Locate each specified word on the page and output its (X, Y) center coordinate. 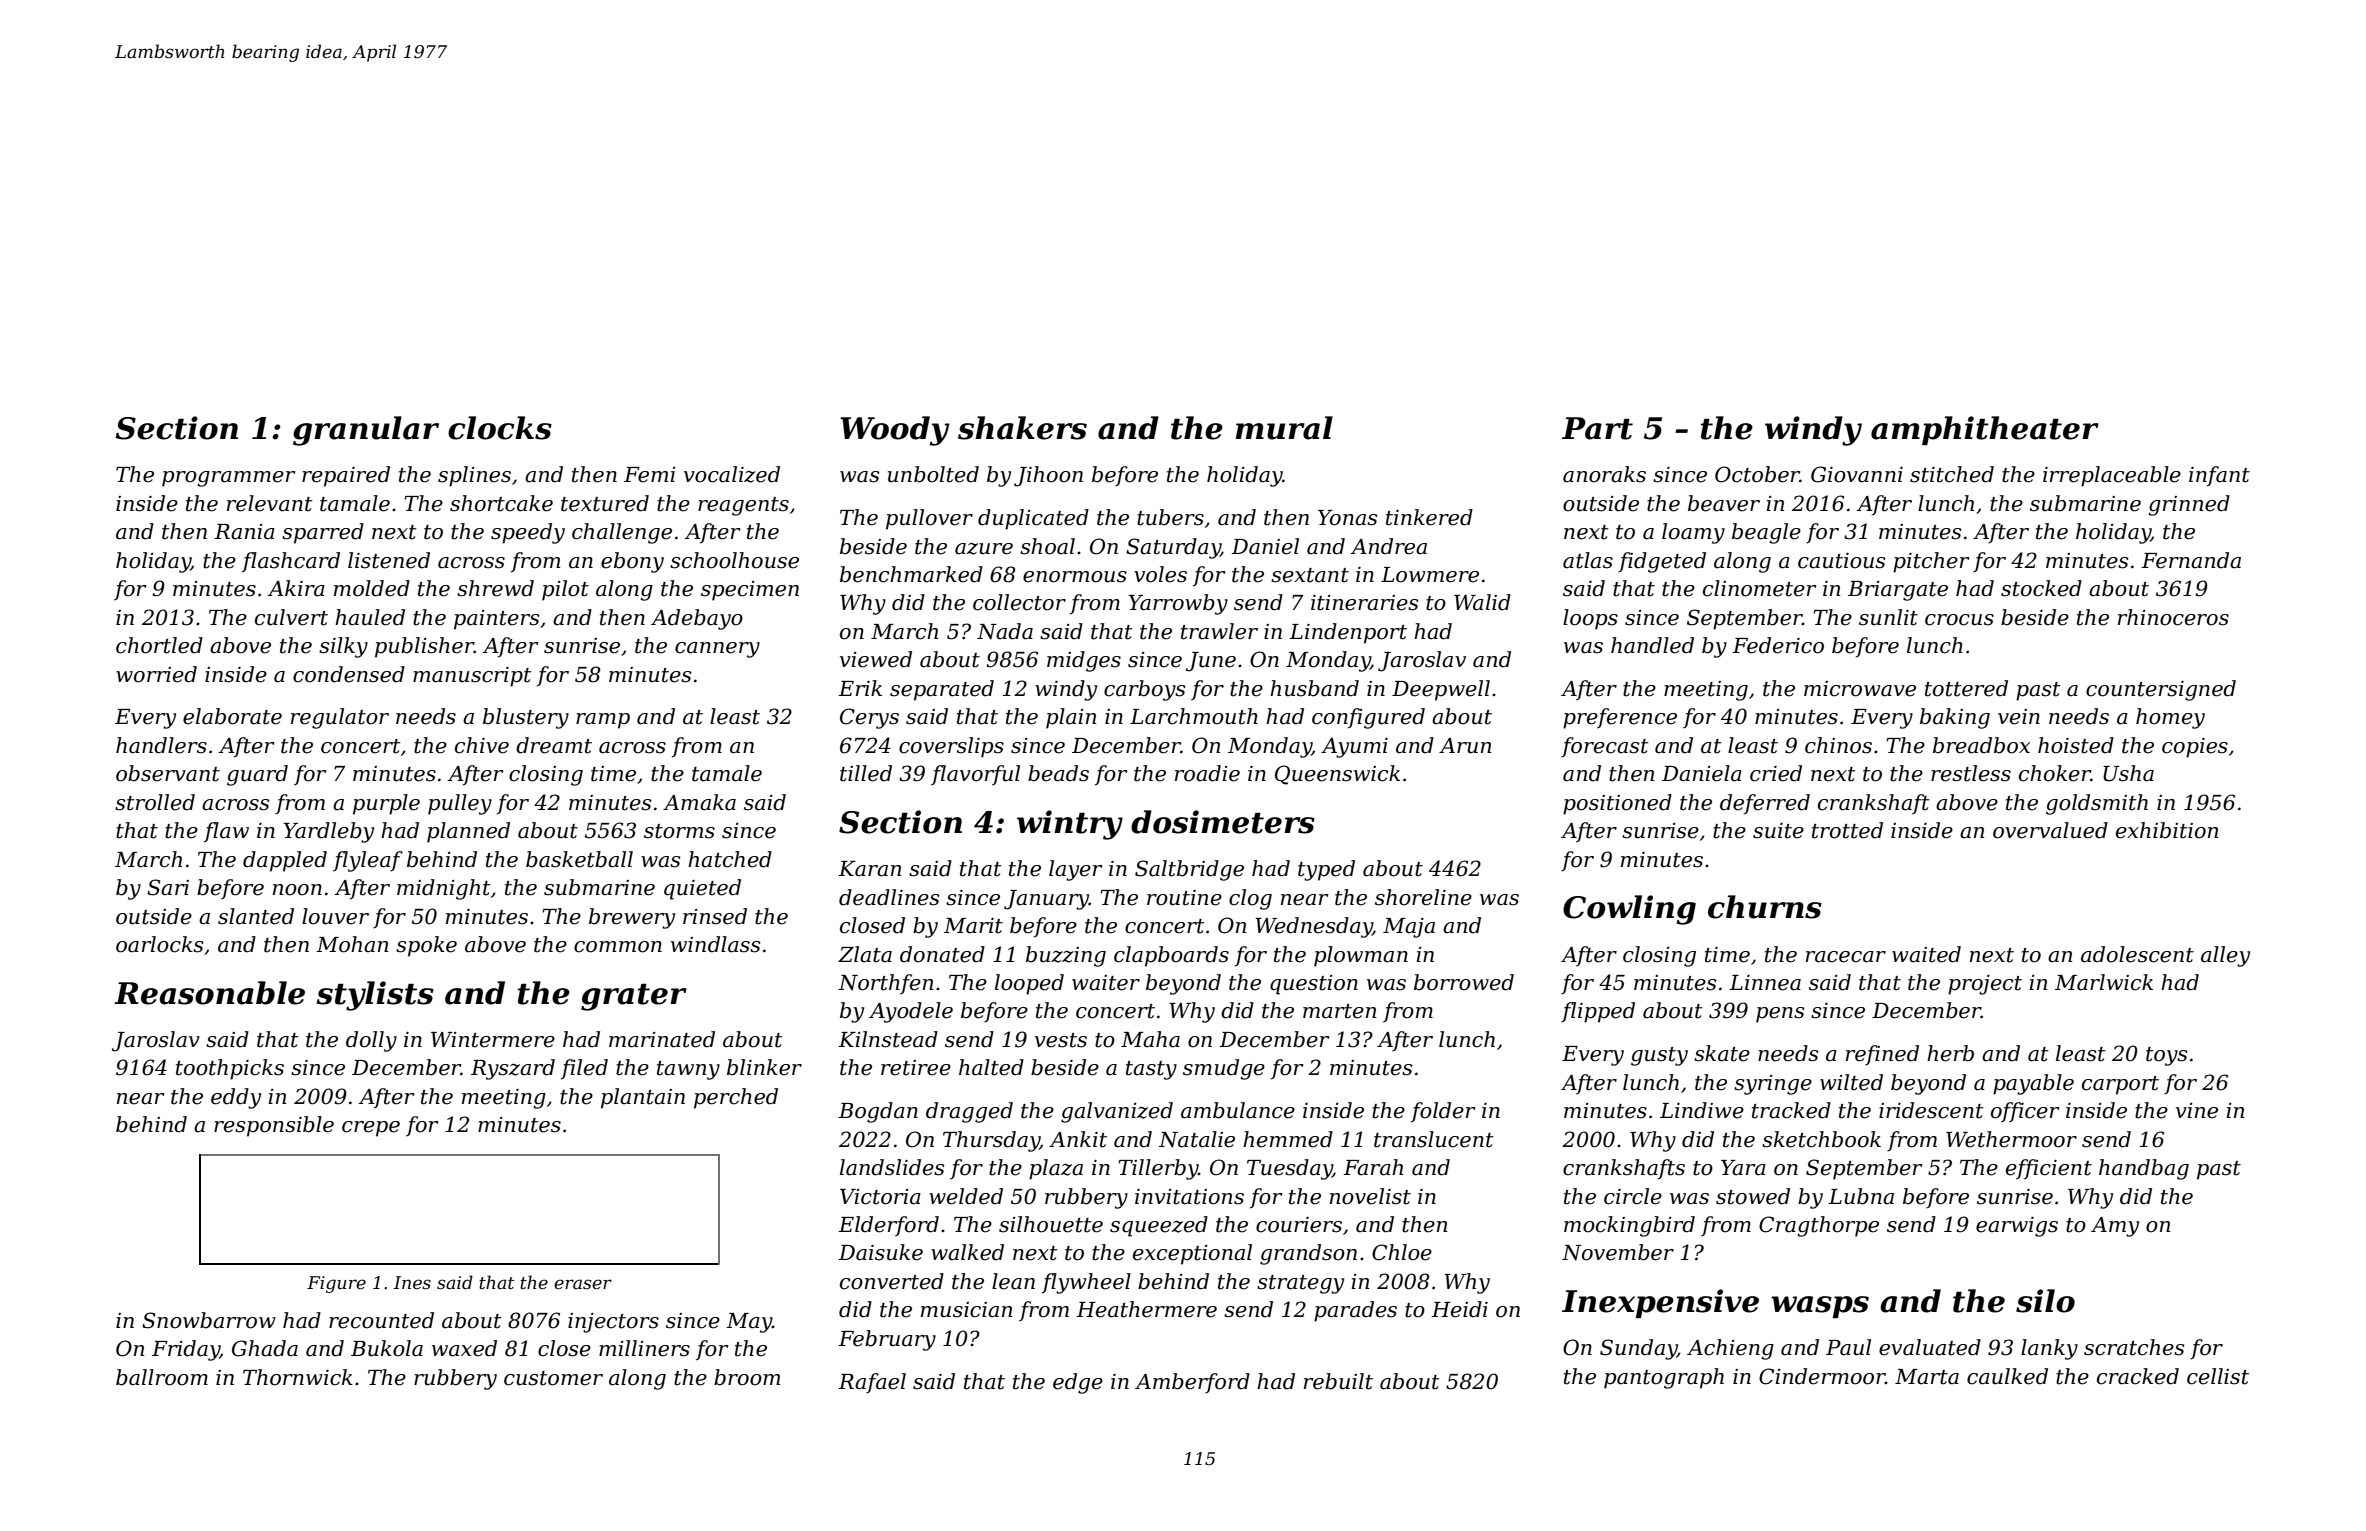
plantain (643, 1098)
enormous (1075, 577)
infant (2219, 476)
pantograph (1664, 1378)
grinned (2189, 505)
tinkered (1429, 517)
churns (1765, 907)
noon (297, 890)
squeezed (1159, 1226)
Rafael (872, 1383)
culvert (291, 617)
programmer (228, 479)
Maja (1409, 928)
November (1618, 1252)
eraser (583, 1284)
